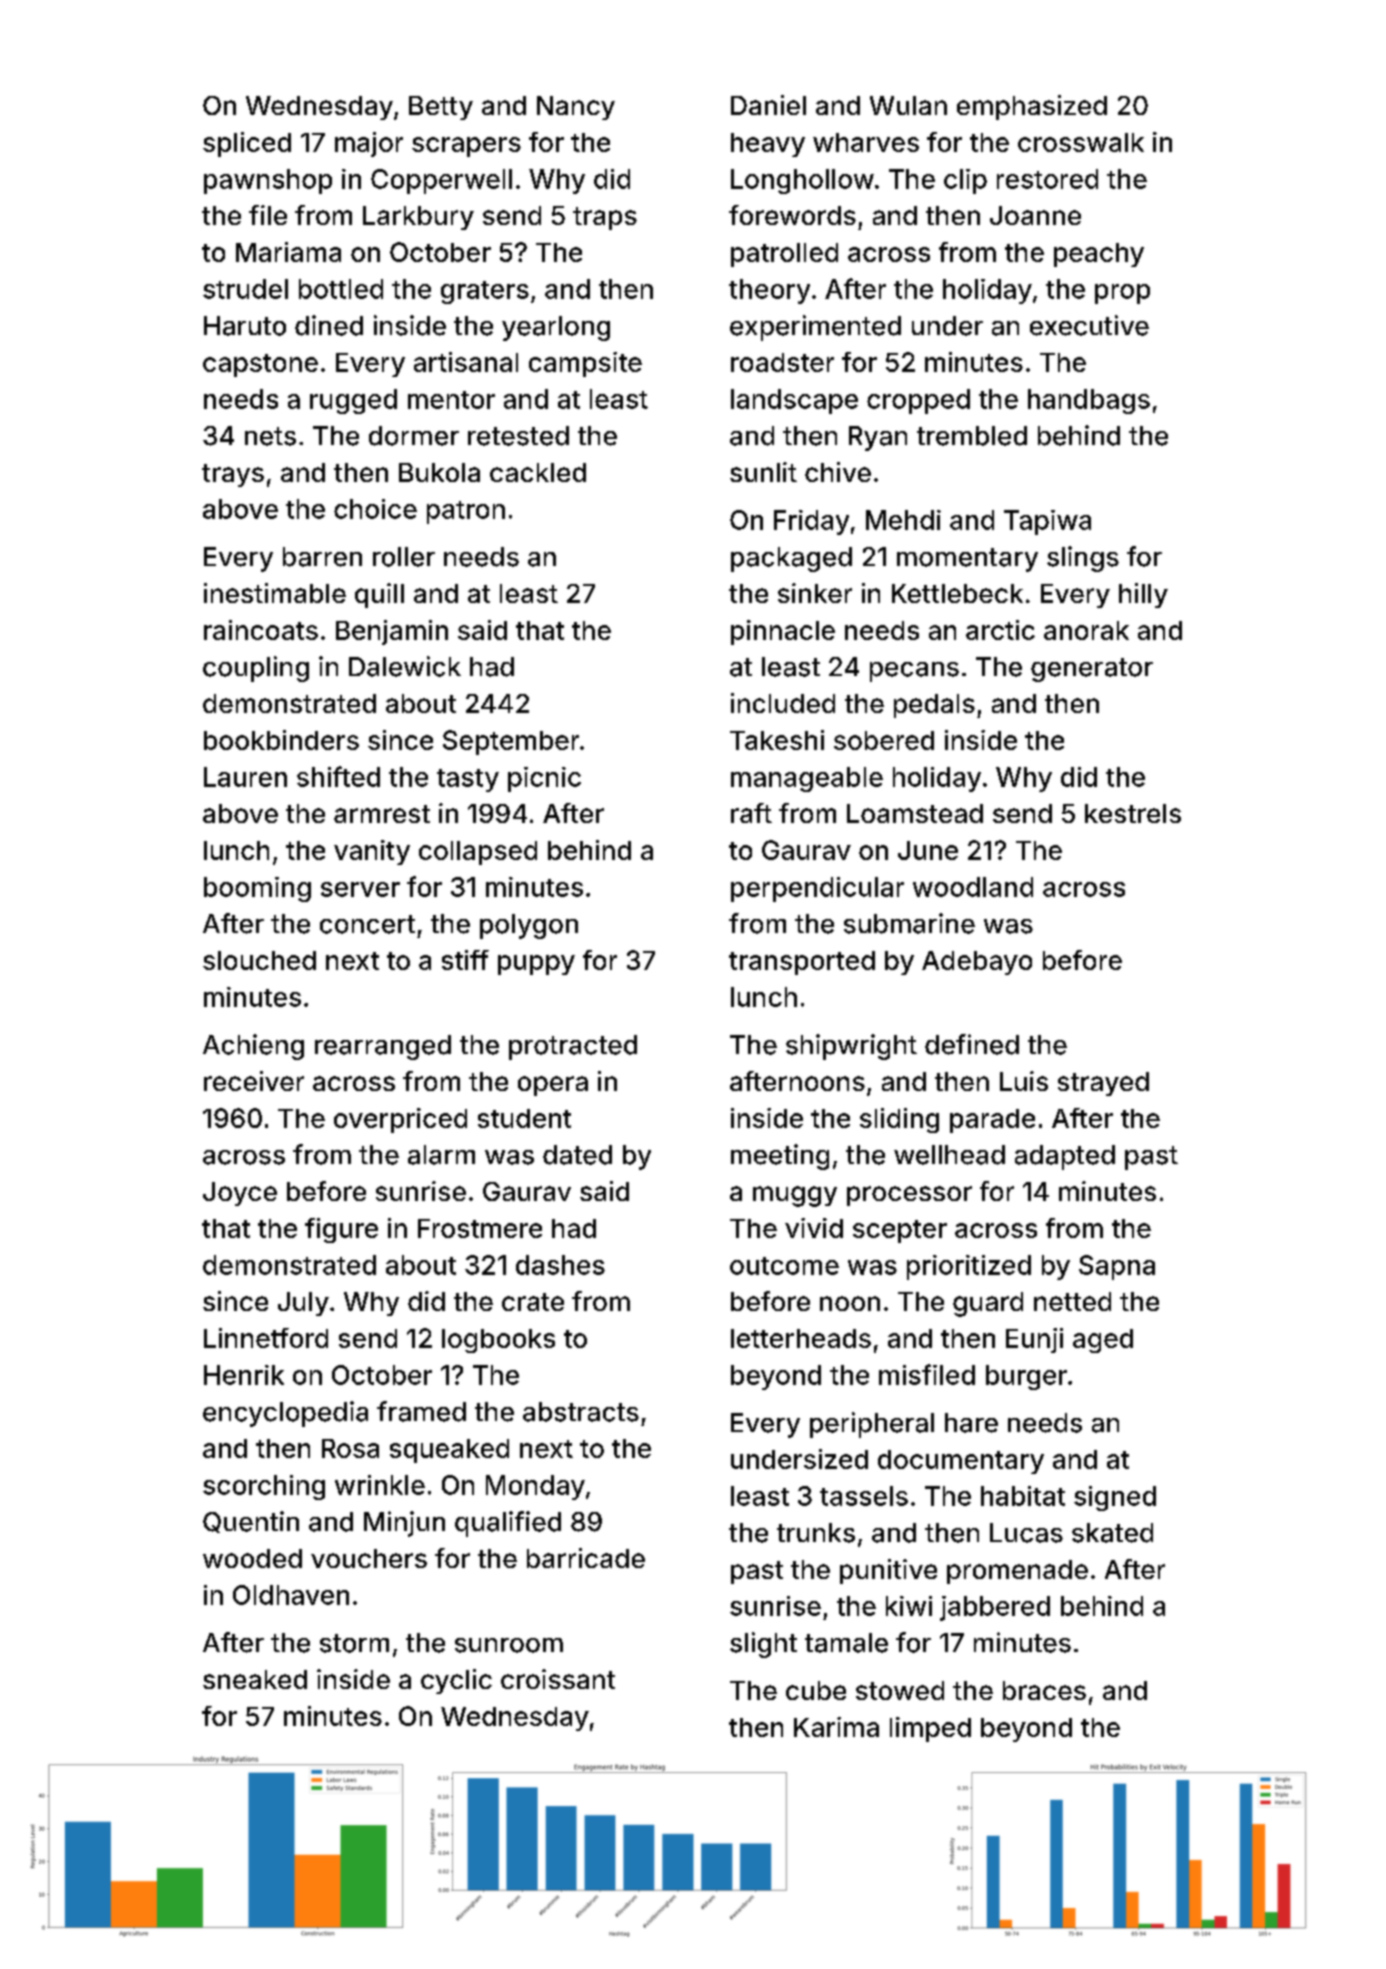 Image resolution: width=1386 pixels, height=1969 pixels. Describe the element at coordinates (763, 472) in the document. I see `sunlit` at that location.
